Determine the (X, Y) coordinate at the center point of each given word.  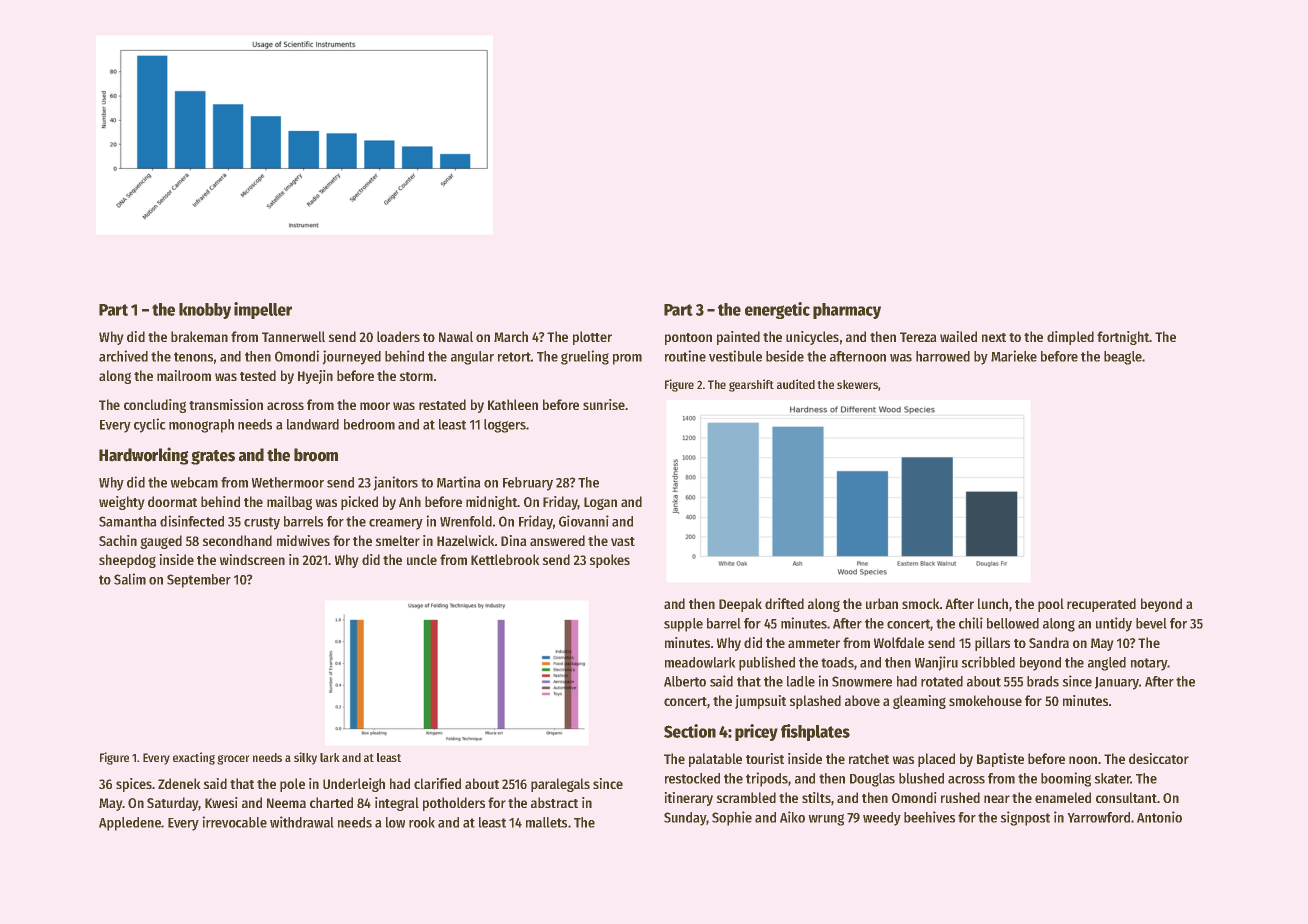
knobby (205, 311)
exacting (194, 758)
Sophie (732, 818)
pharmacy (847, 311)
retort (514, 357)
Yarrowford (1098, 817)
